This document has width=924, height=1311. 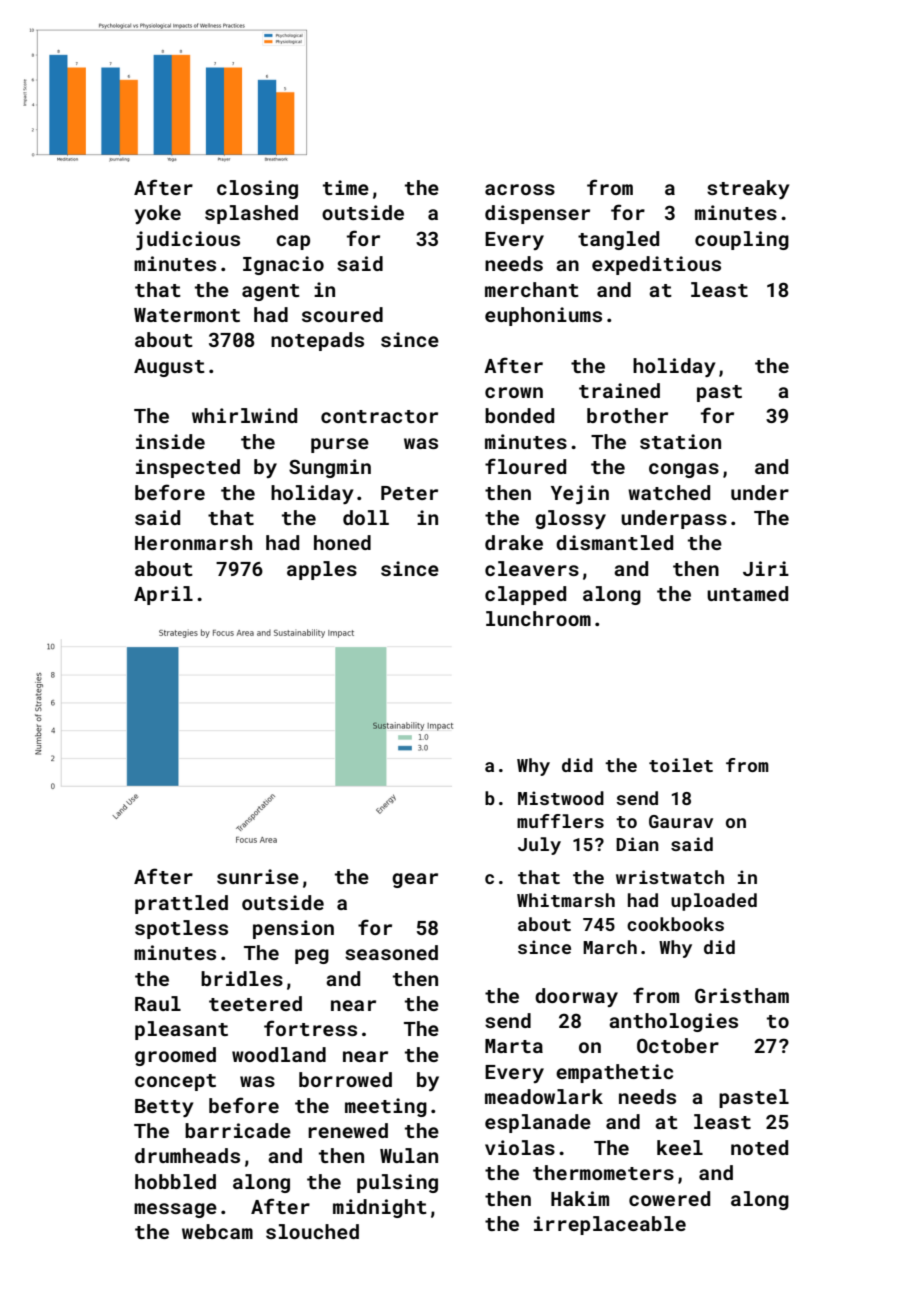 What do you see at coordinates (181, 904) in the document?
I see `prattled` at bounding box center [181, 904].
